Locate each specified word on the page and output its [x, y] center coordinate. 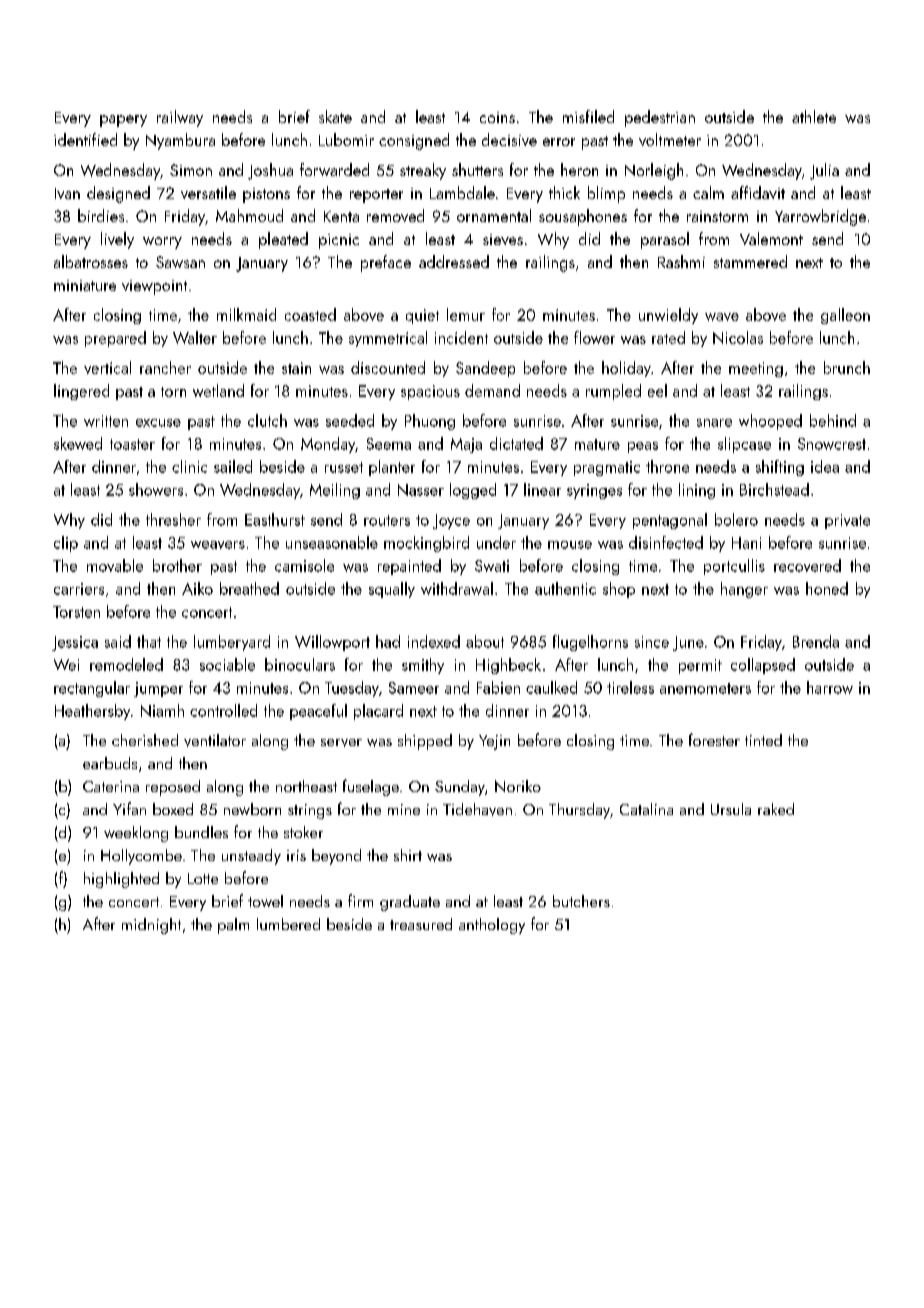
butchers [581, 901]
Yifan [129, 808]
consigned [414, 141]
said [118, 641]
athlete [814, 116]
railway [180, 118]
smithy [423, 666]
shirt [408, 855]
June [688, 643]
